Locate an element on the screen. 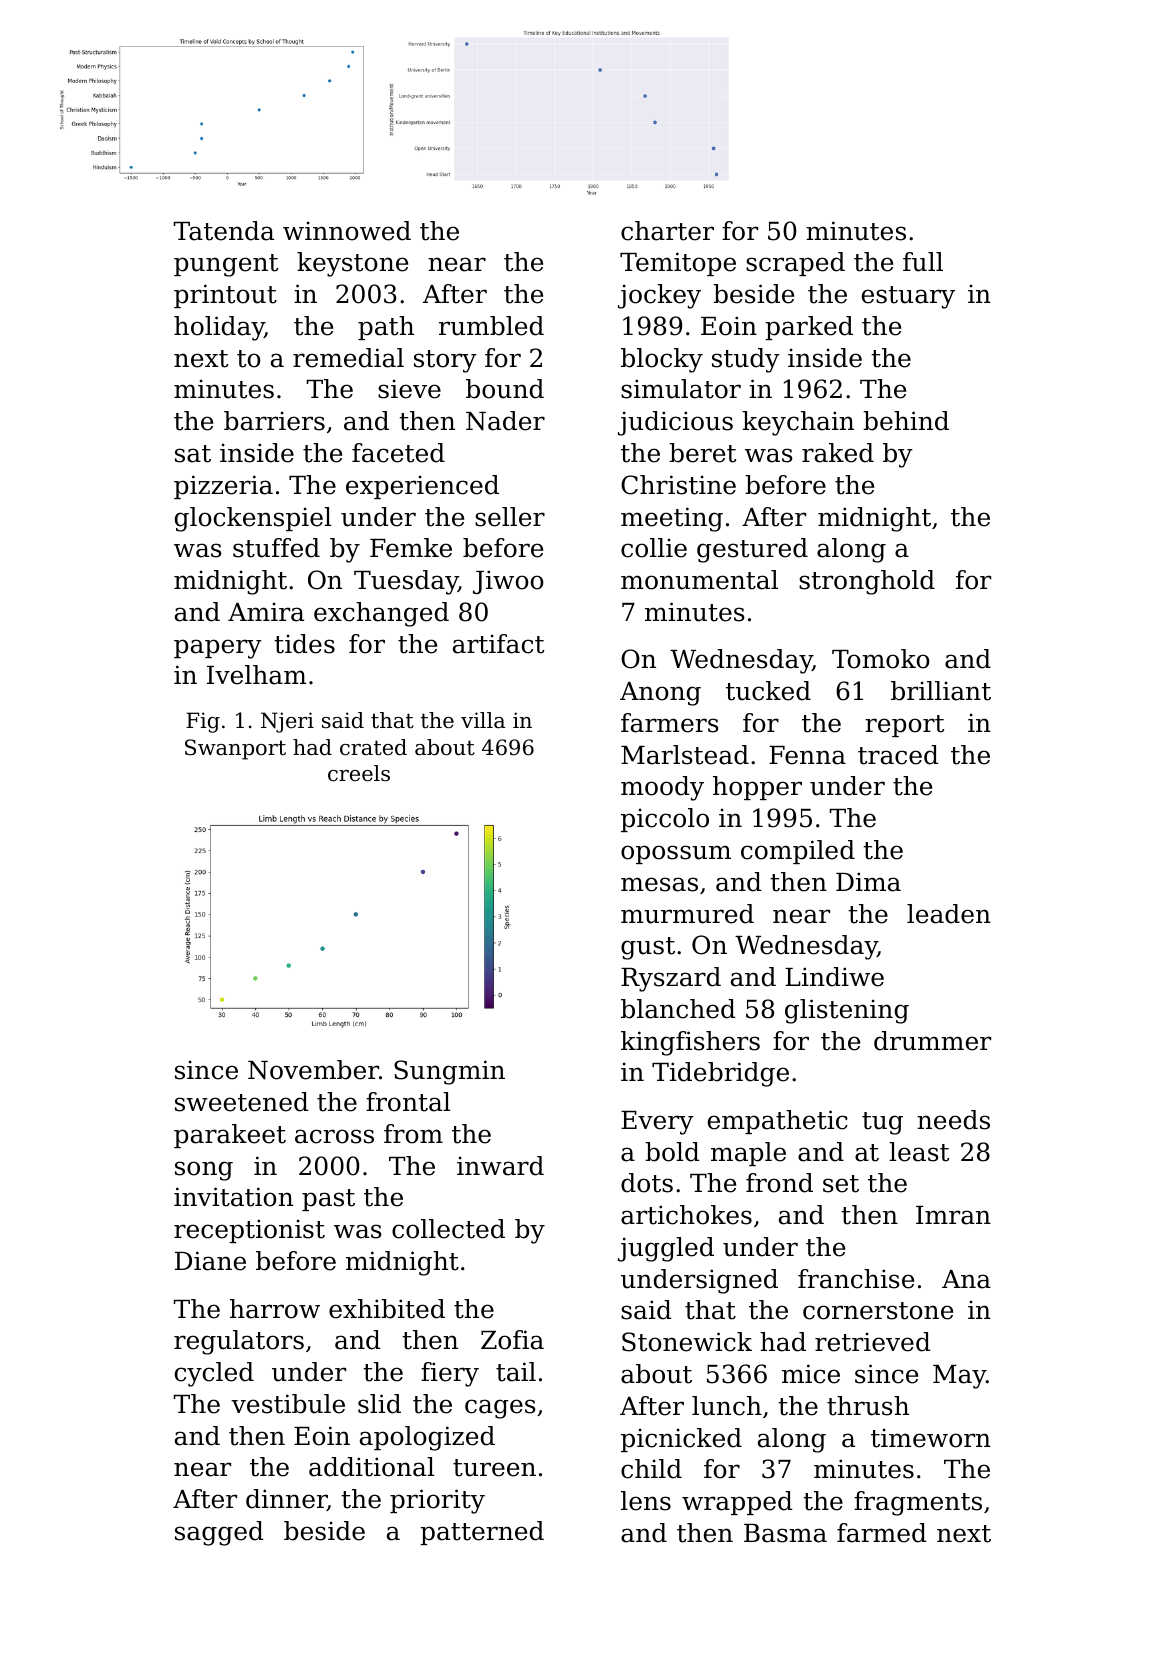 Image resolution: width=1165 pixels, height=1654 pixels. patterned is located at coordinates (482, 1533).
